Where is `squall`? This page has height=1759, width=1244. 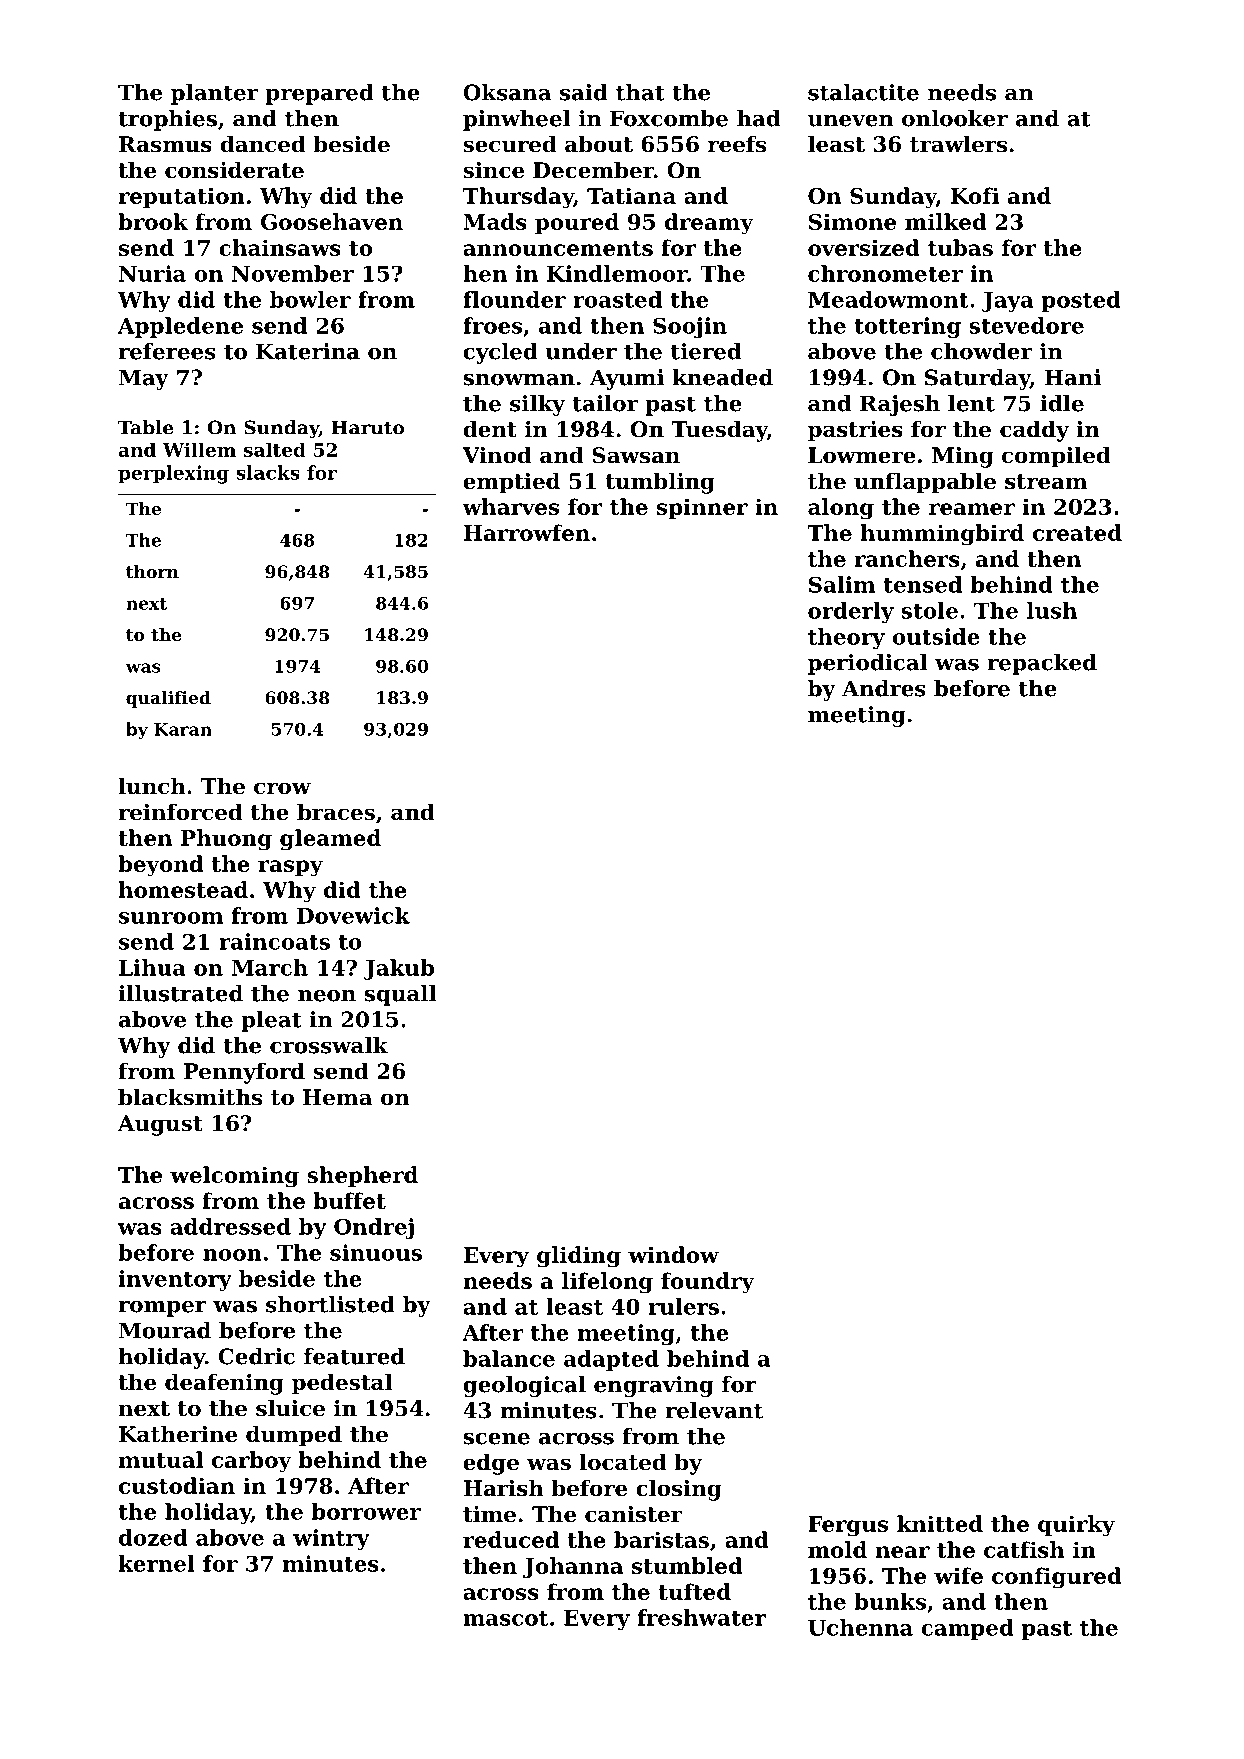
squall is located at coordinates (400, 995).
